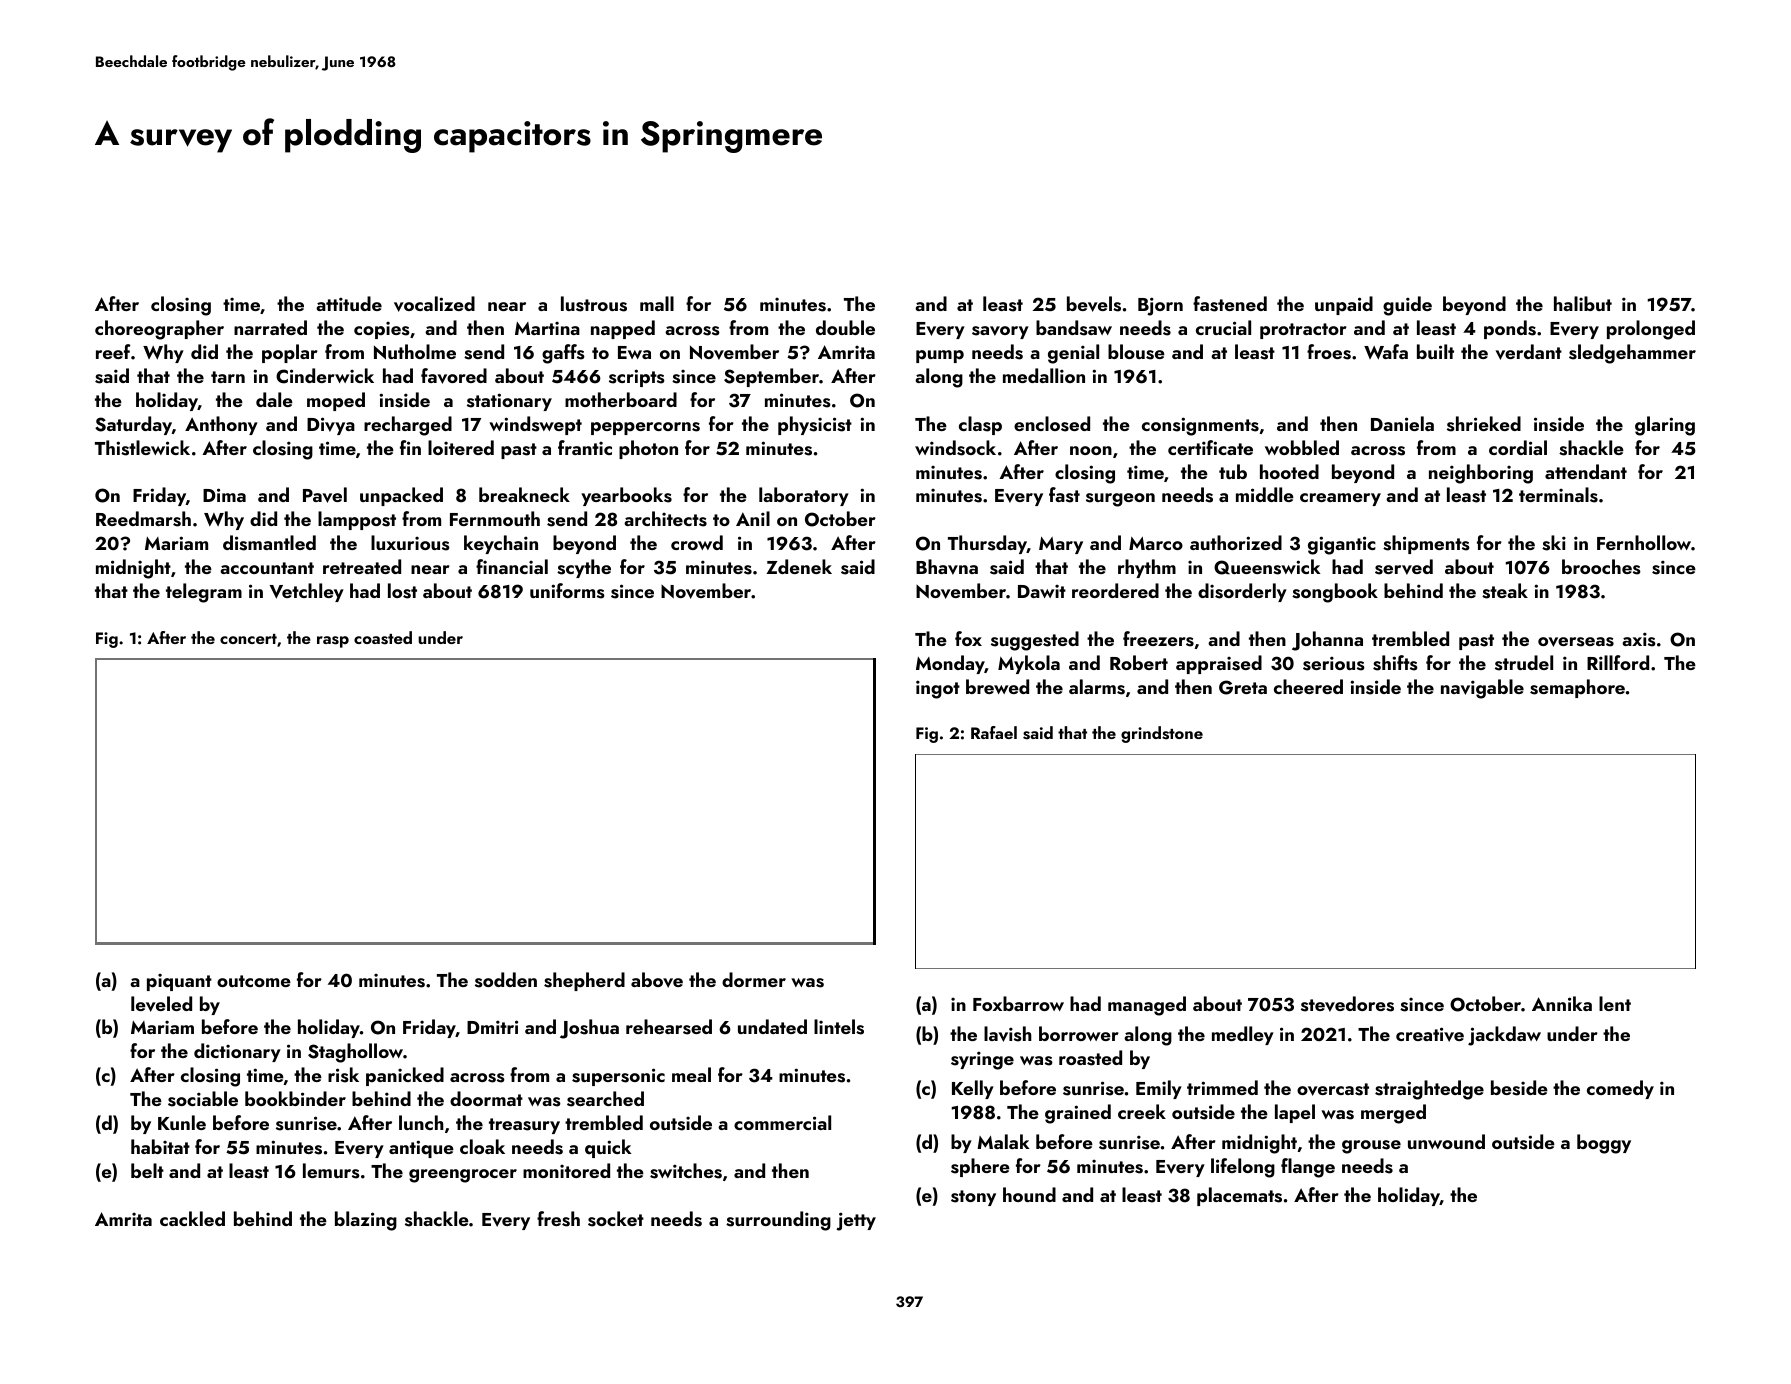 This page has width=1791, height=1384. What do you see at coordinates (1344, 305) in the page?
I see `unpaid` at bounding box center [1344, 305].
